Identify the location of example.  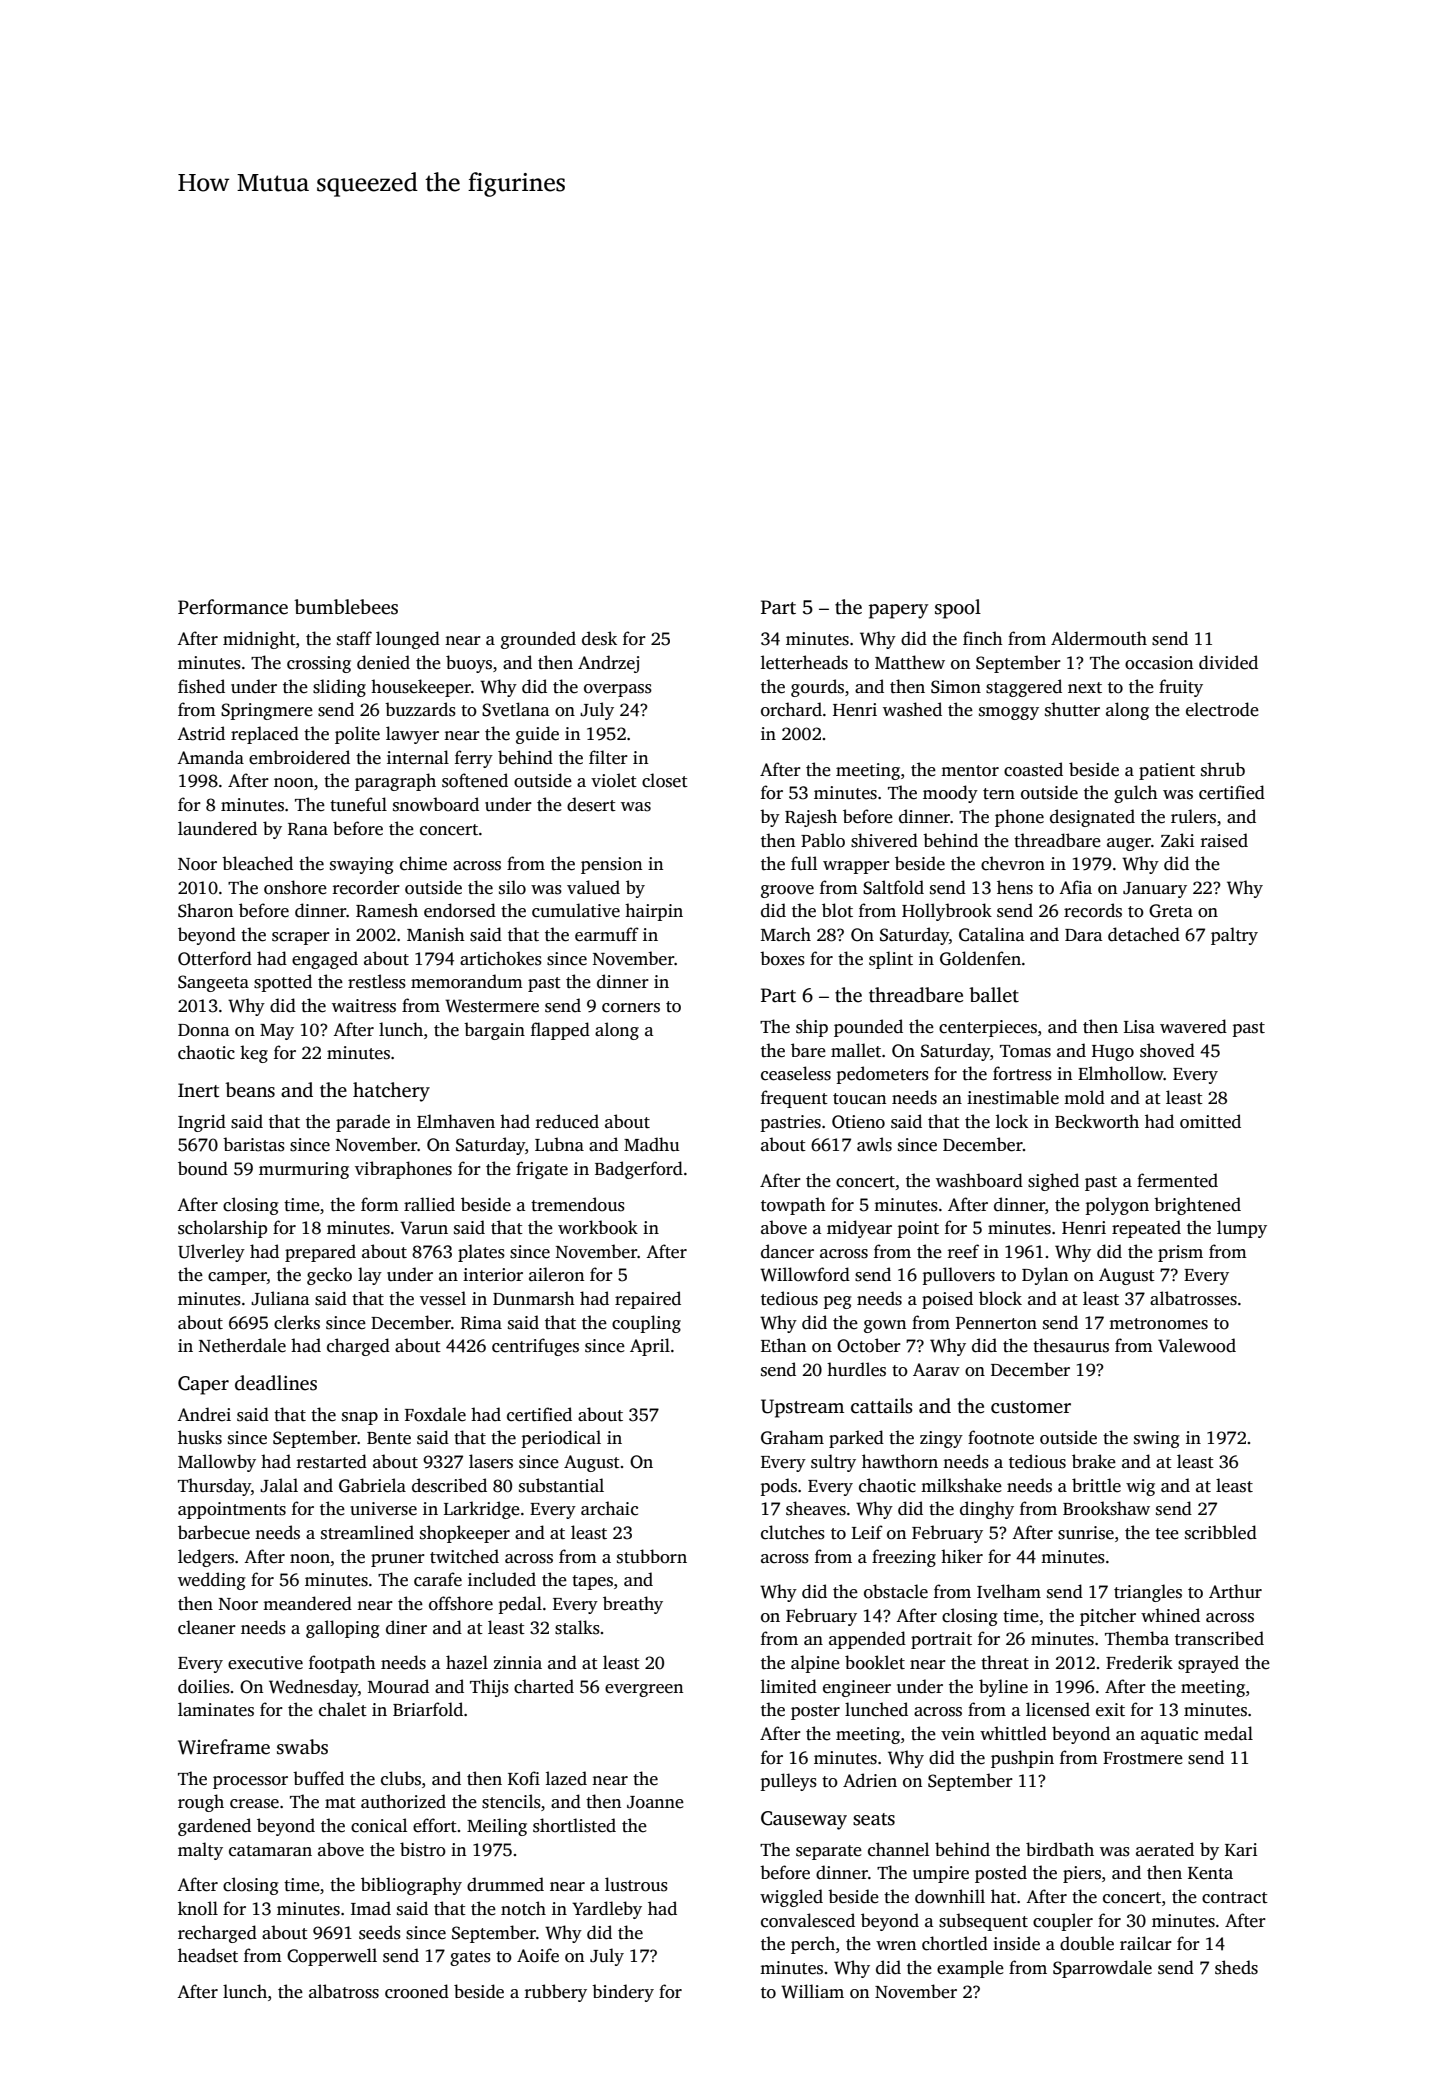
(970, 1969).
